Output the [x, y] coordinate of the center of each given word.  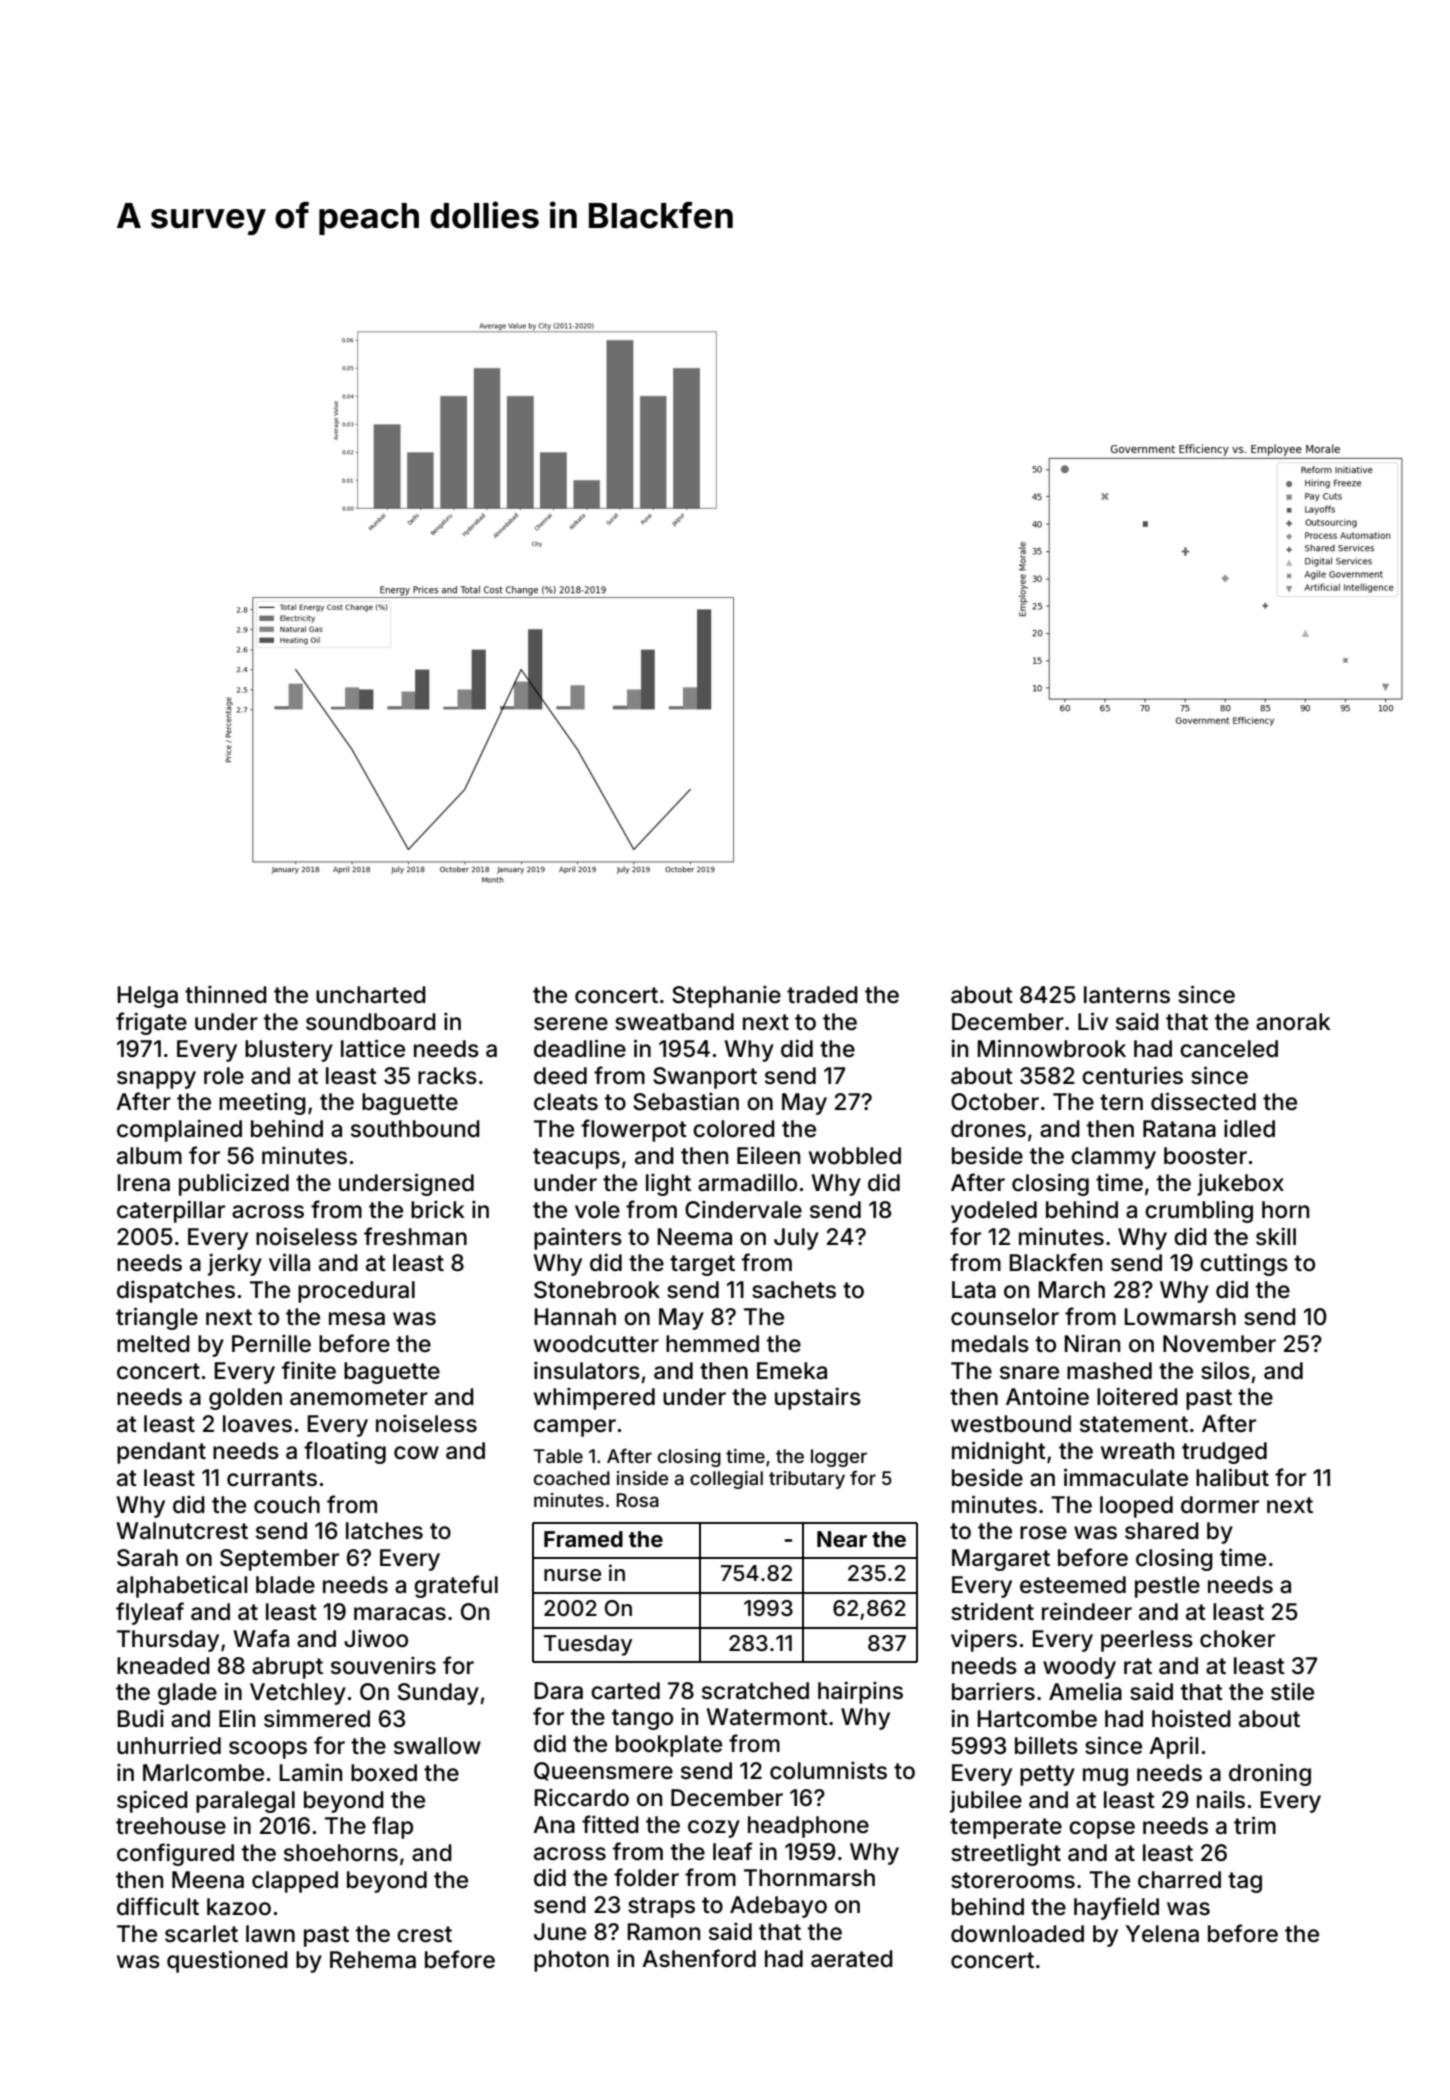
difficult [158, 1906]
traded [822, 995]
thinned [226, 994]
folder [646, 1877]
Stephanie [726, 996]
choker [1237, 1639]
